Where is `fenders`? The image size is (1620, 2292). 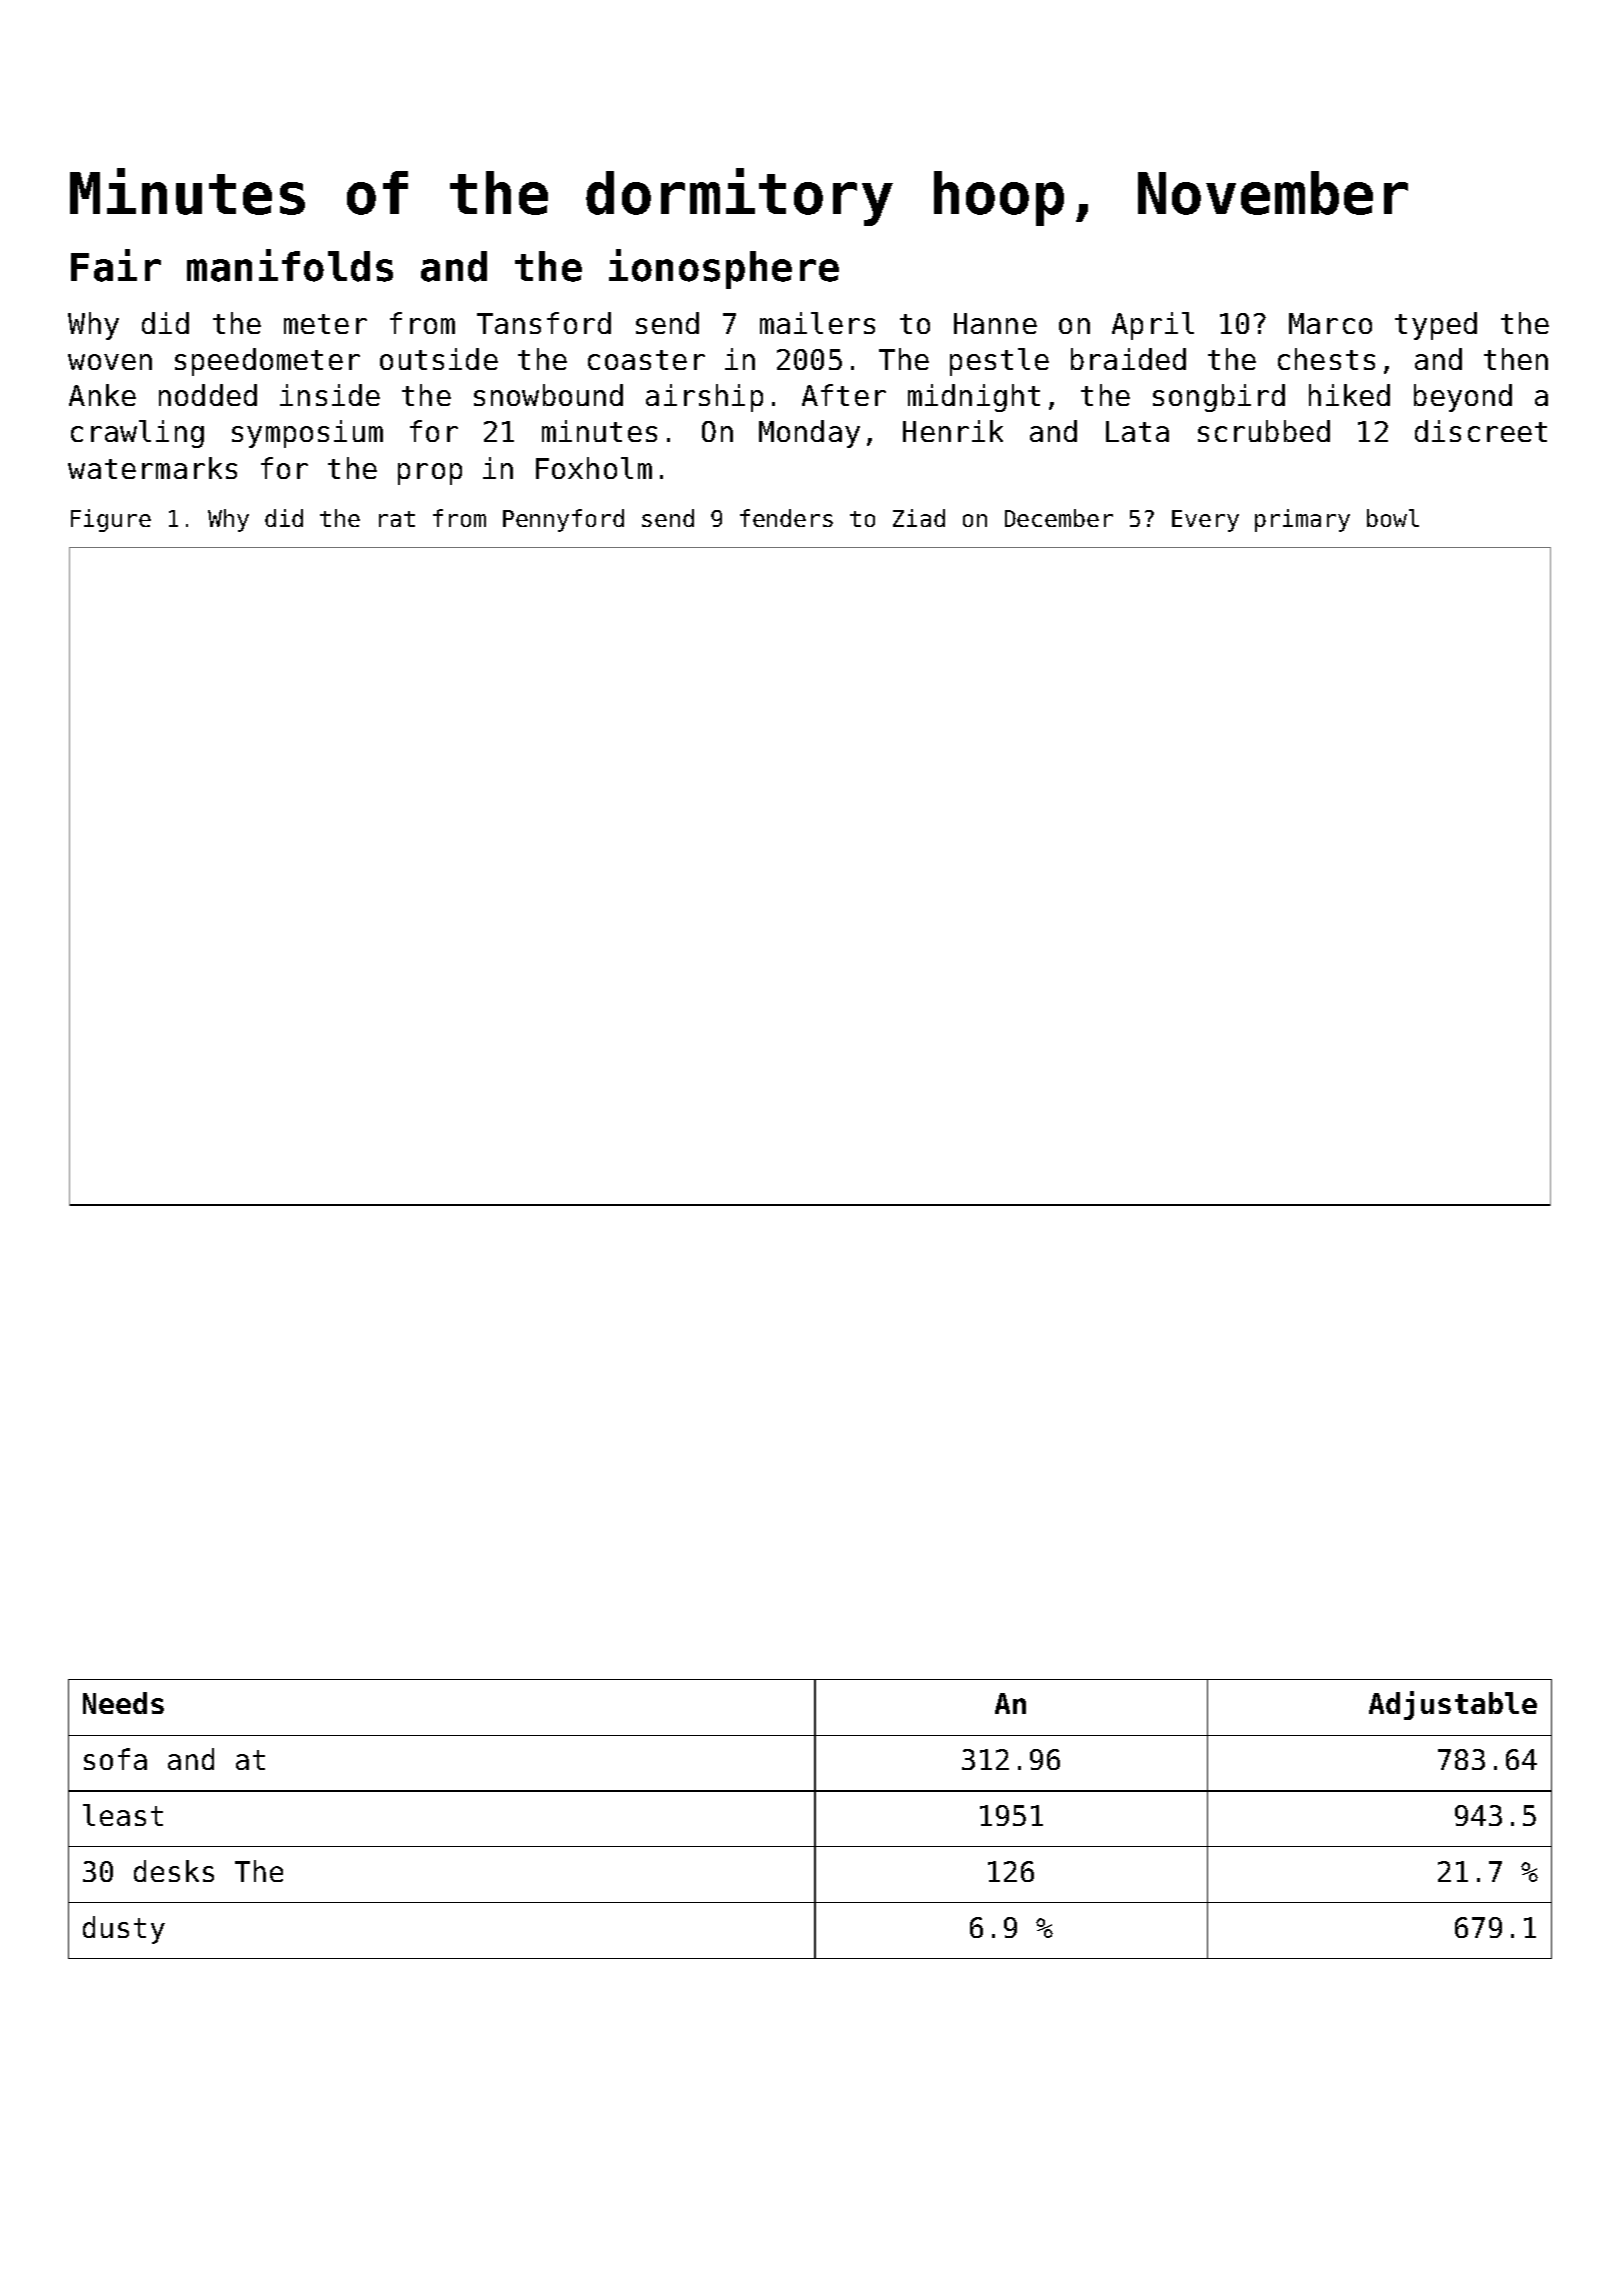 fenders is located at coordinates (786, 518).
